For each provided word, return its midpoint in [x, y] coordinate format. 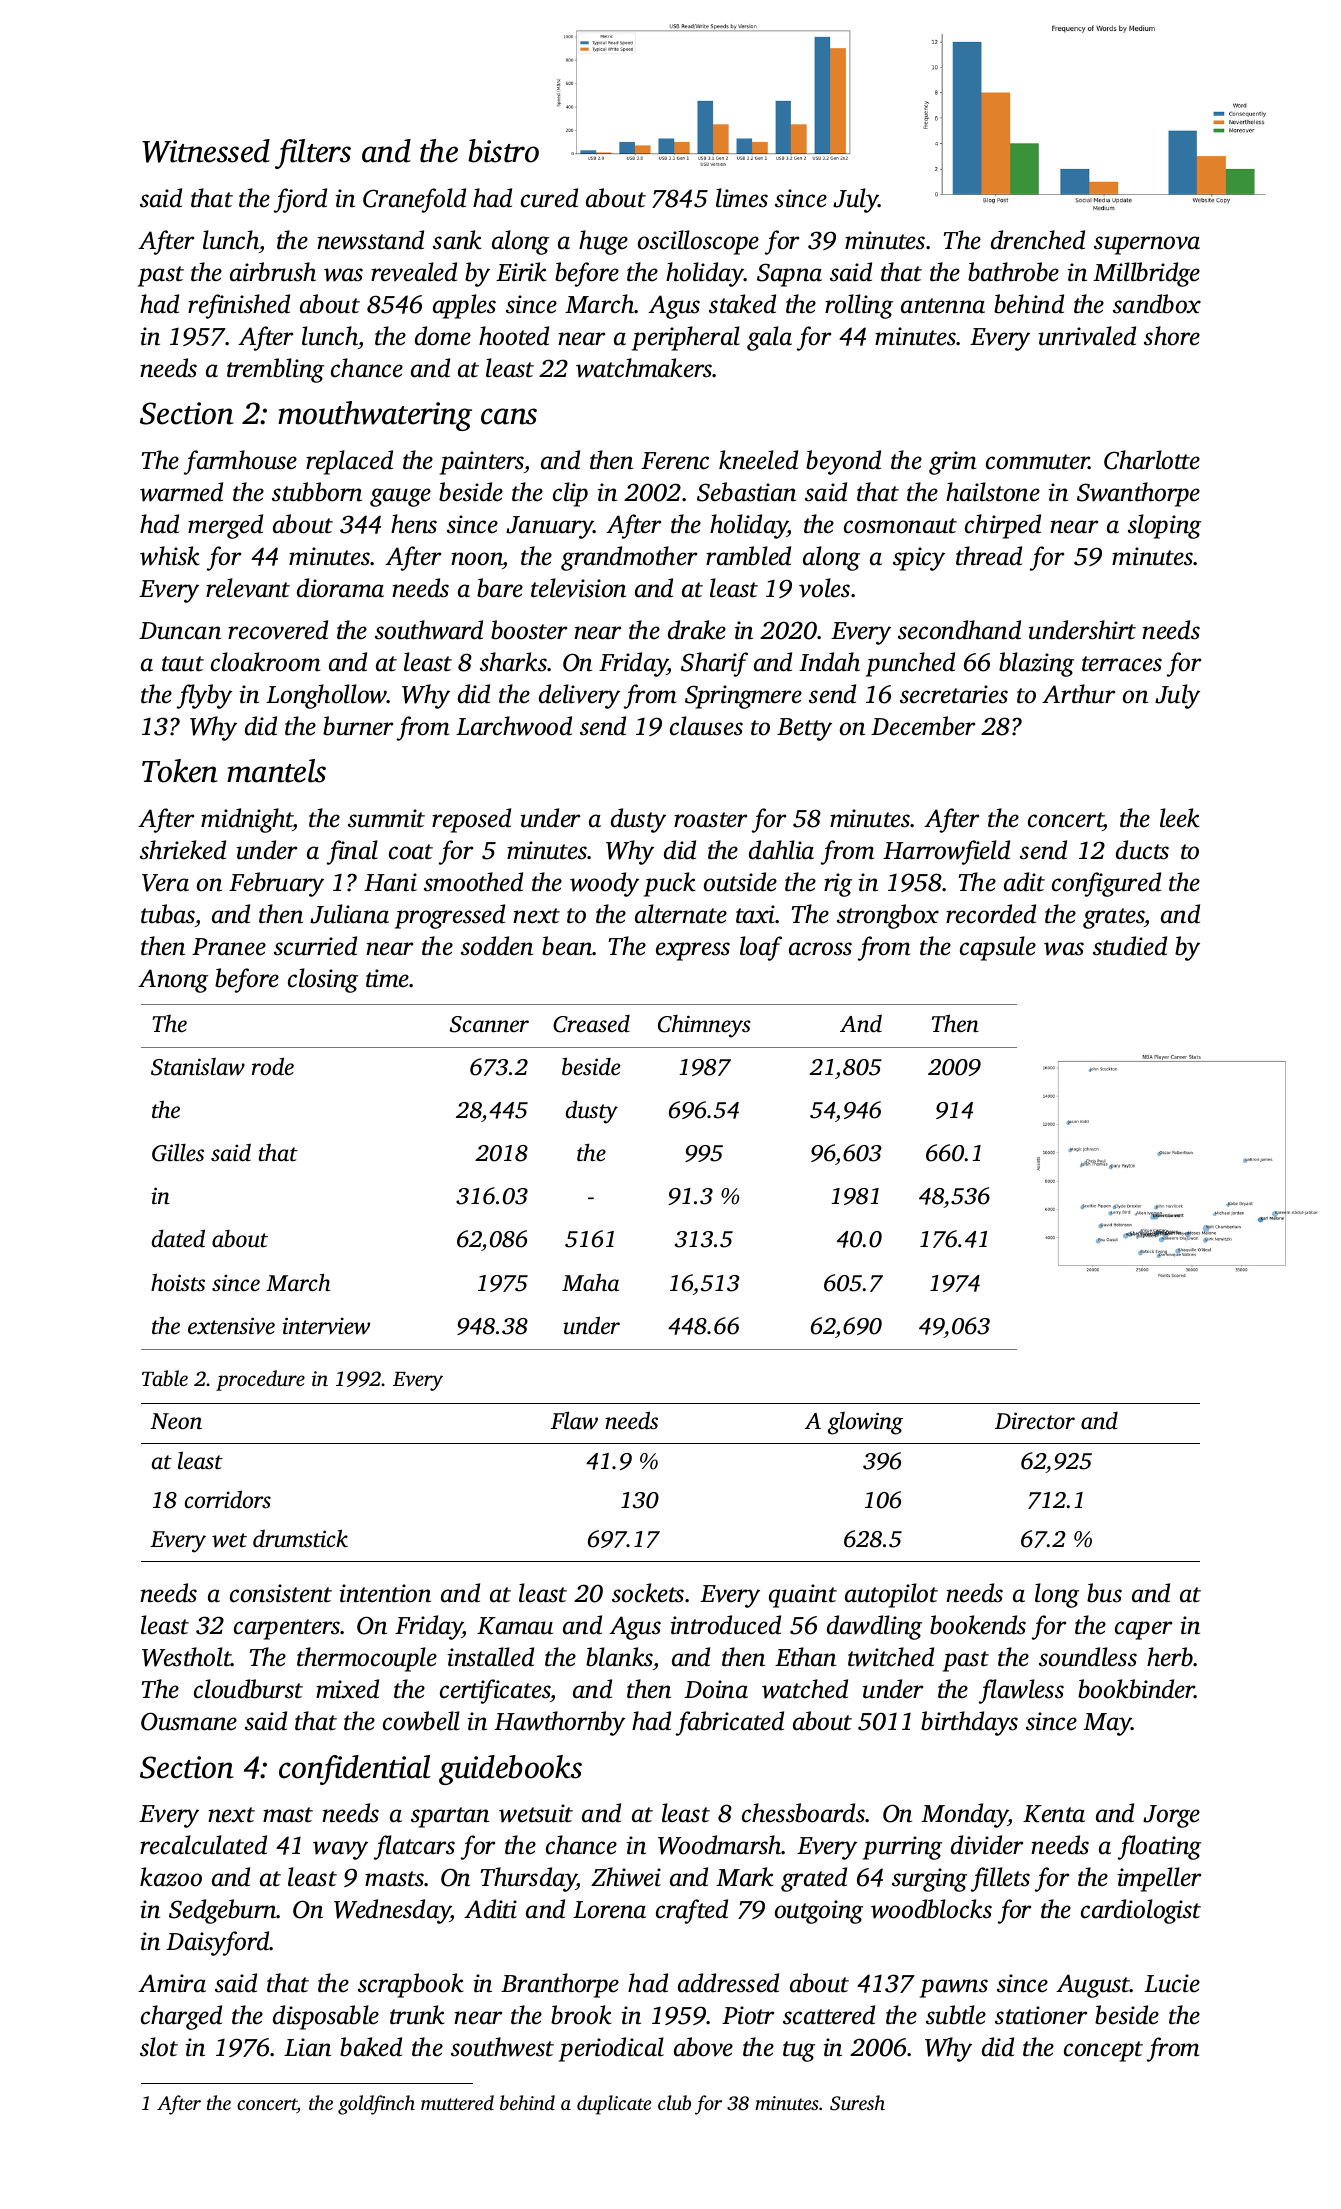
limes [742, 198]
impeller [1159, 1879]
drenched [1038, 240]
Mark [745, 1877]
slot [159, 2047]
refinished [239, 306]
